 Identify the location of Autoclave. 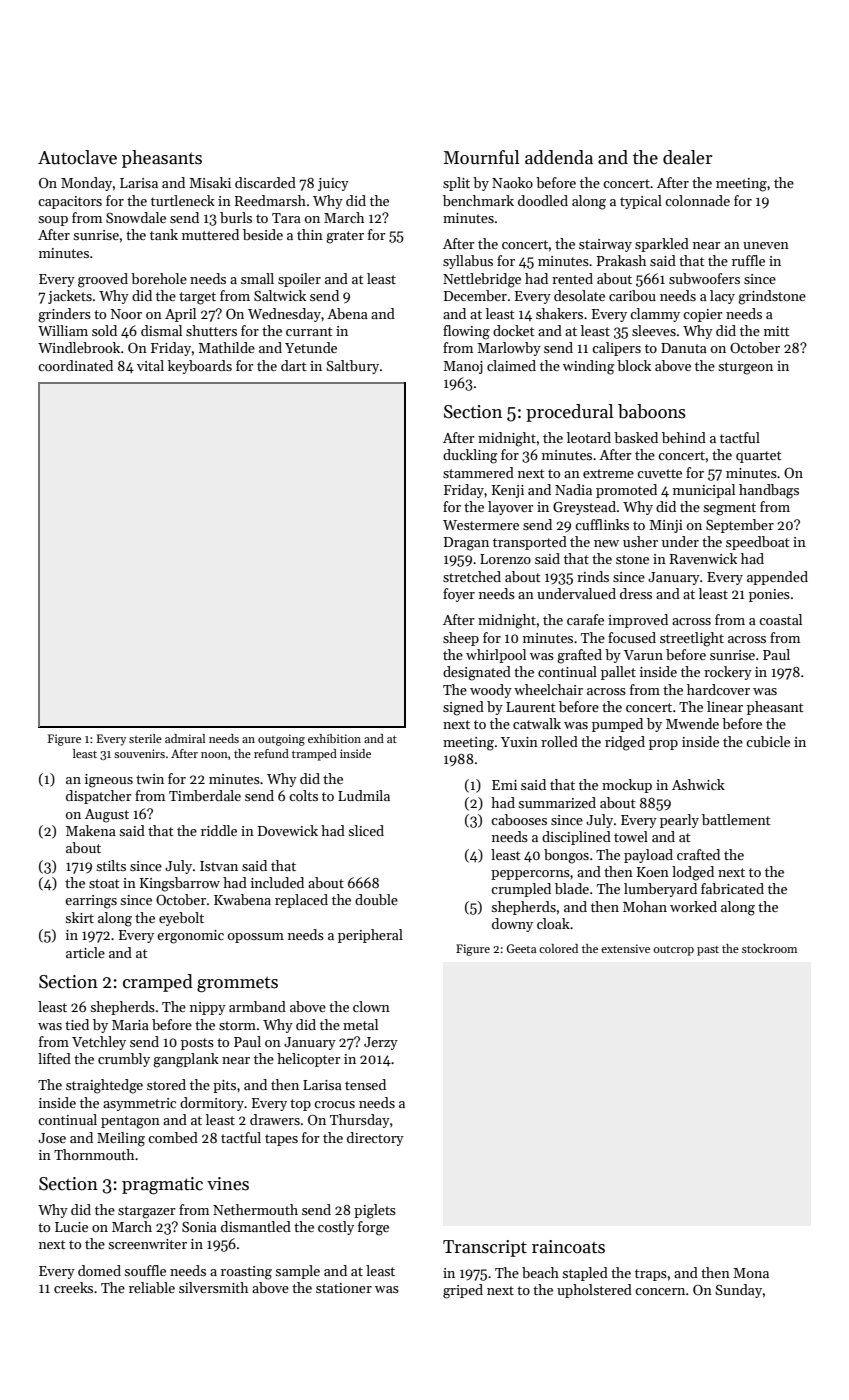
(77, 157).
